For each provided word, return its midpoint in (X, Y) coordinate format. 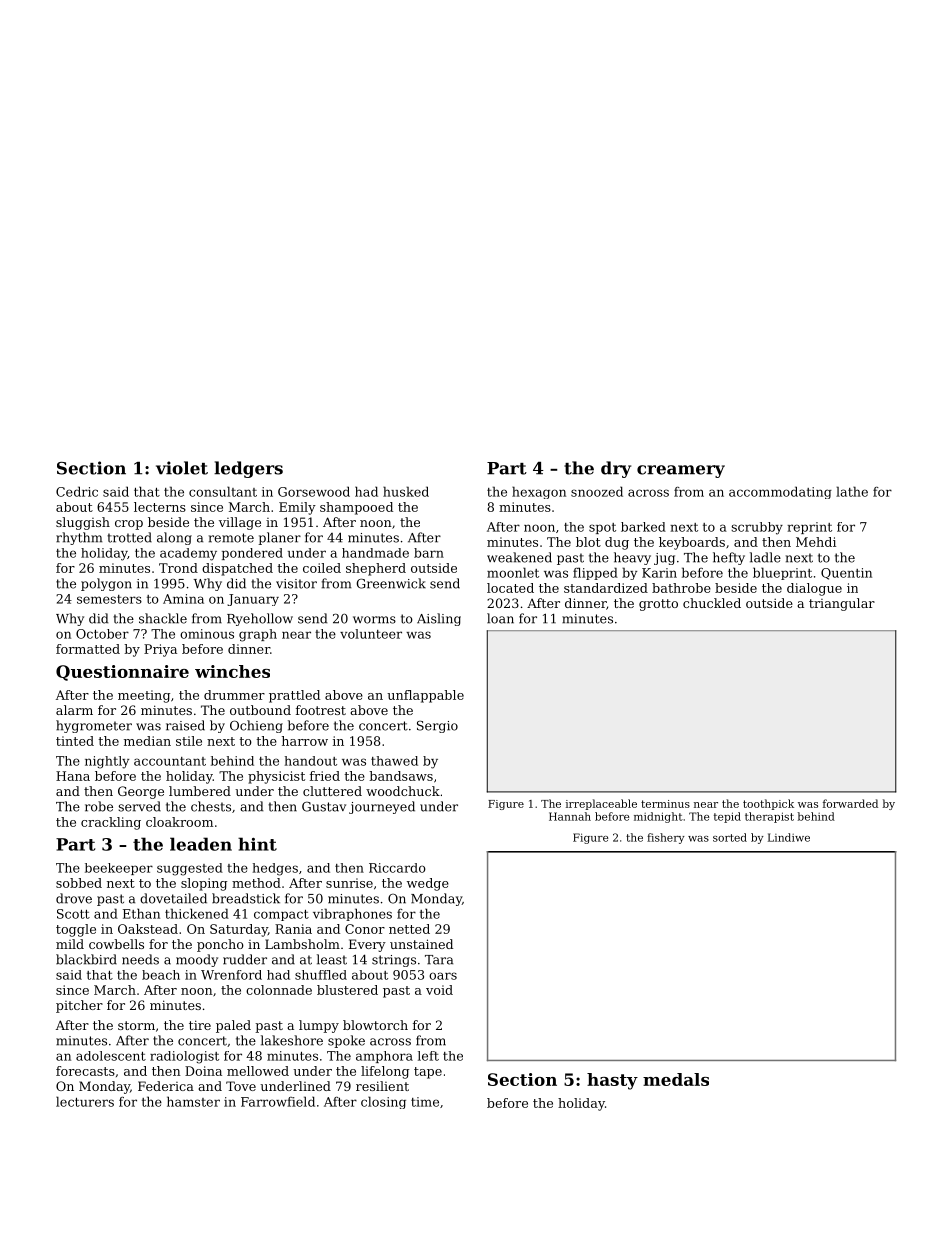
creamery (681, 471)
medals (676, 1079)
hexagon (539, 492)
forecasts (85, 1071)
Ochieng (256, 726)
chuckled (712, 603)
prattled (294, 696)
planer (279, 538)
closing (383, 1102)
